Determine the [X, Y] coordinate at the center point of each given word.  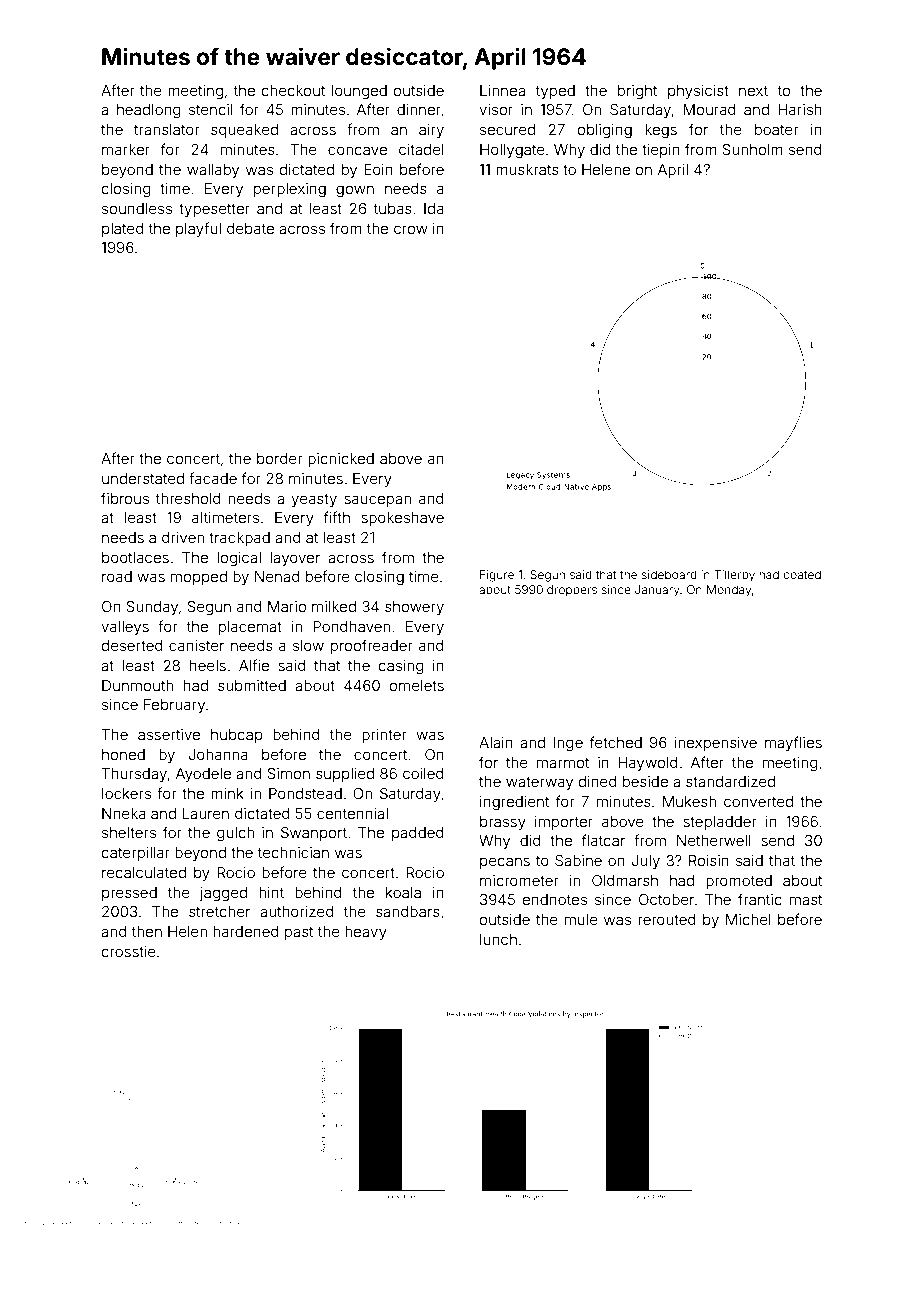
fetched [616, 742]
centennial [352, 813]
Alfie [254, 665]
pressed [129, 894]
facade [213, 478]
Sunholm [752, 149]
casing [401, 667]
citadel [421, 149]
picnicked [341, 460]
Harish [800, 109]
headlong [149, 111]
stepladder [720, 823]
